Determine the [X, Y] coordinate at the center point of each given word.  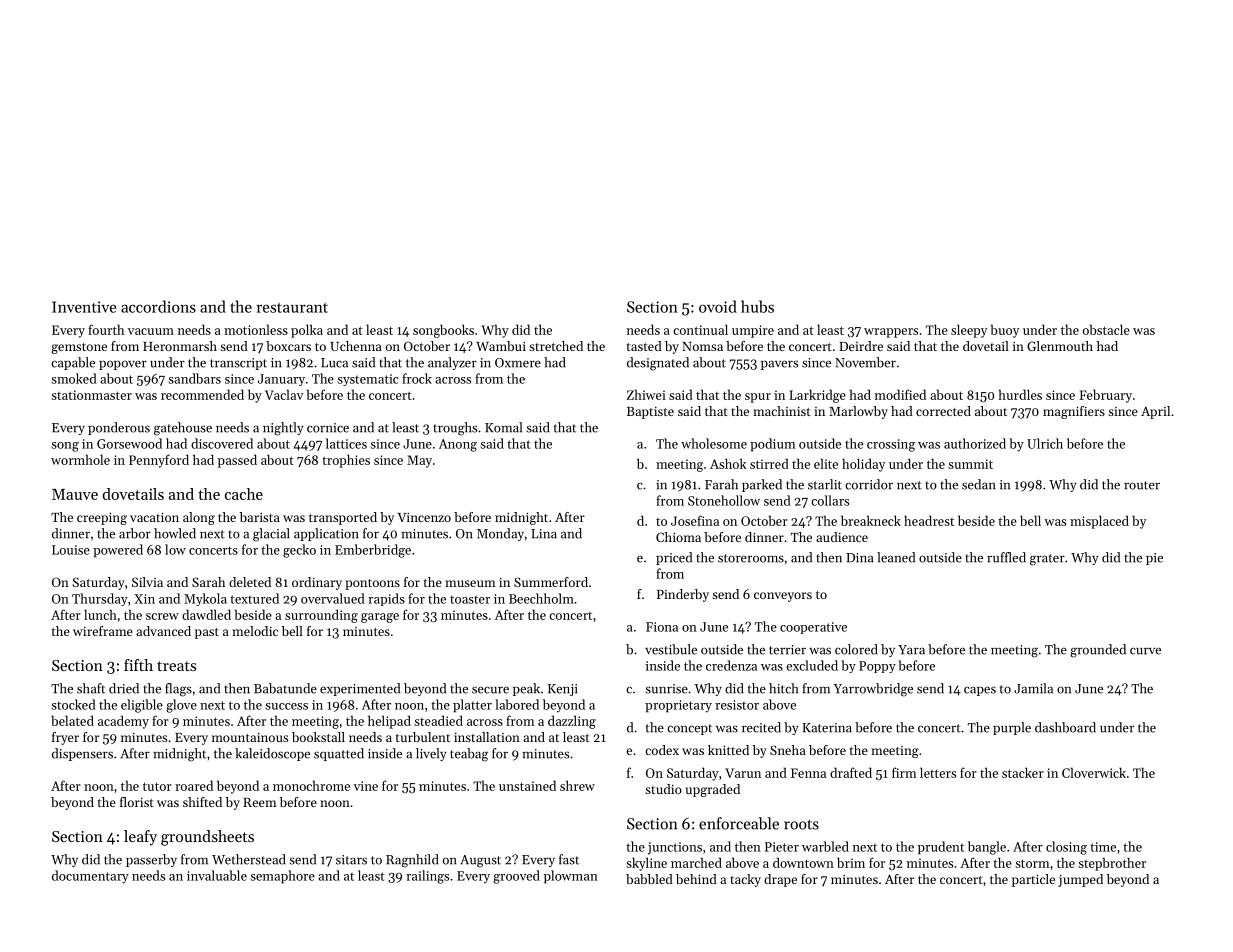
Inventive [84, 307]
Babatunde [285, 688]
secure [490, 690]
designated [658, 364]
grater [1047, 560]
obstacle [1106, 329]
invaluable [217, 875]
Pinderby [683, 595]
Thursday [100, 599]
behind [696, 879]
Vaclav [284, 394]
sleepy [969, 331]
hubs [757, 306]
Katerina [827, 728]
